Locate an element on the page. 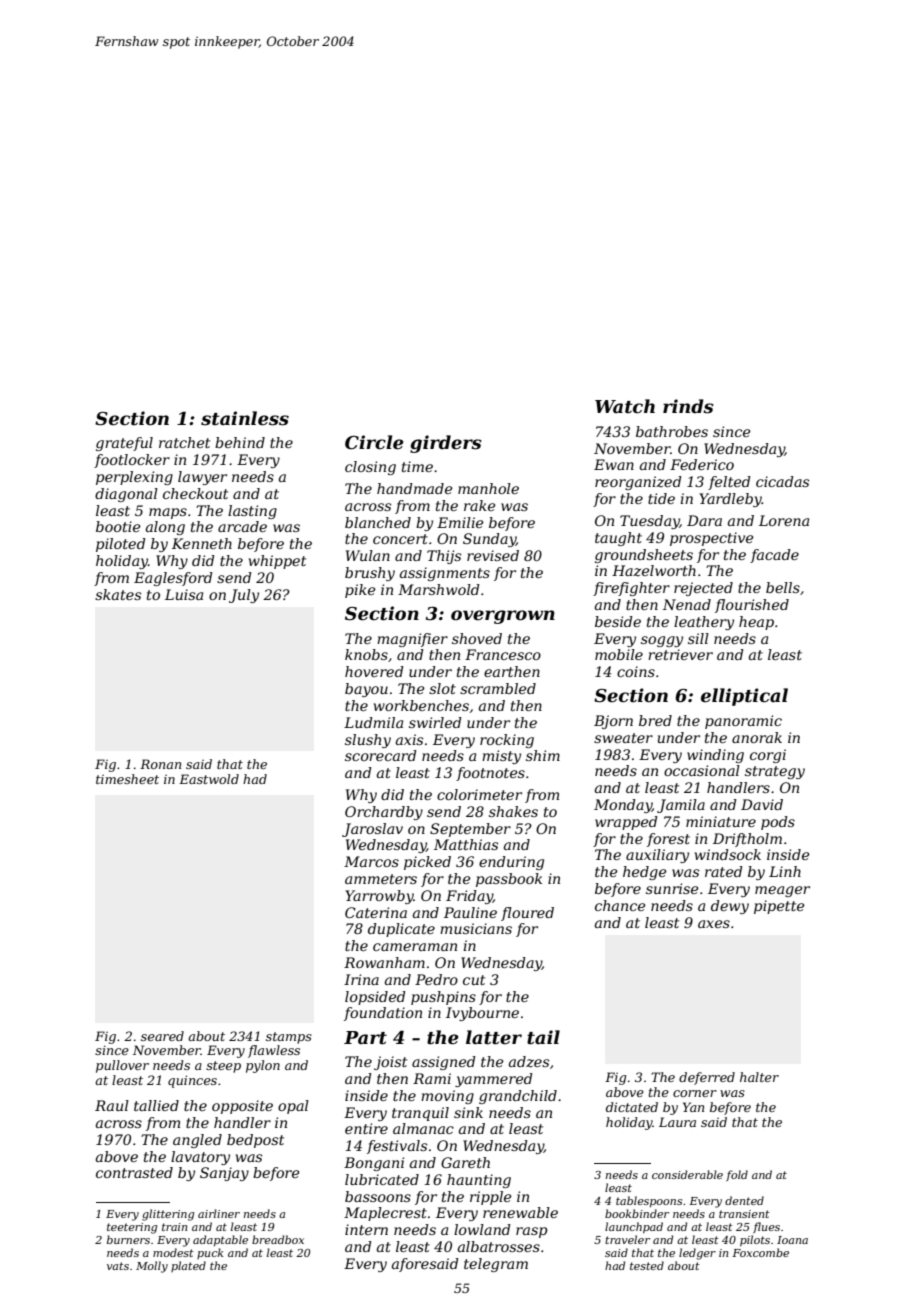  airliner is located at coordinates (219, 1213).
